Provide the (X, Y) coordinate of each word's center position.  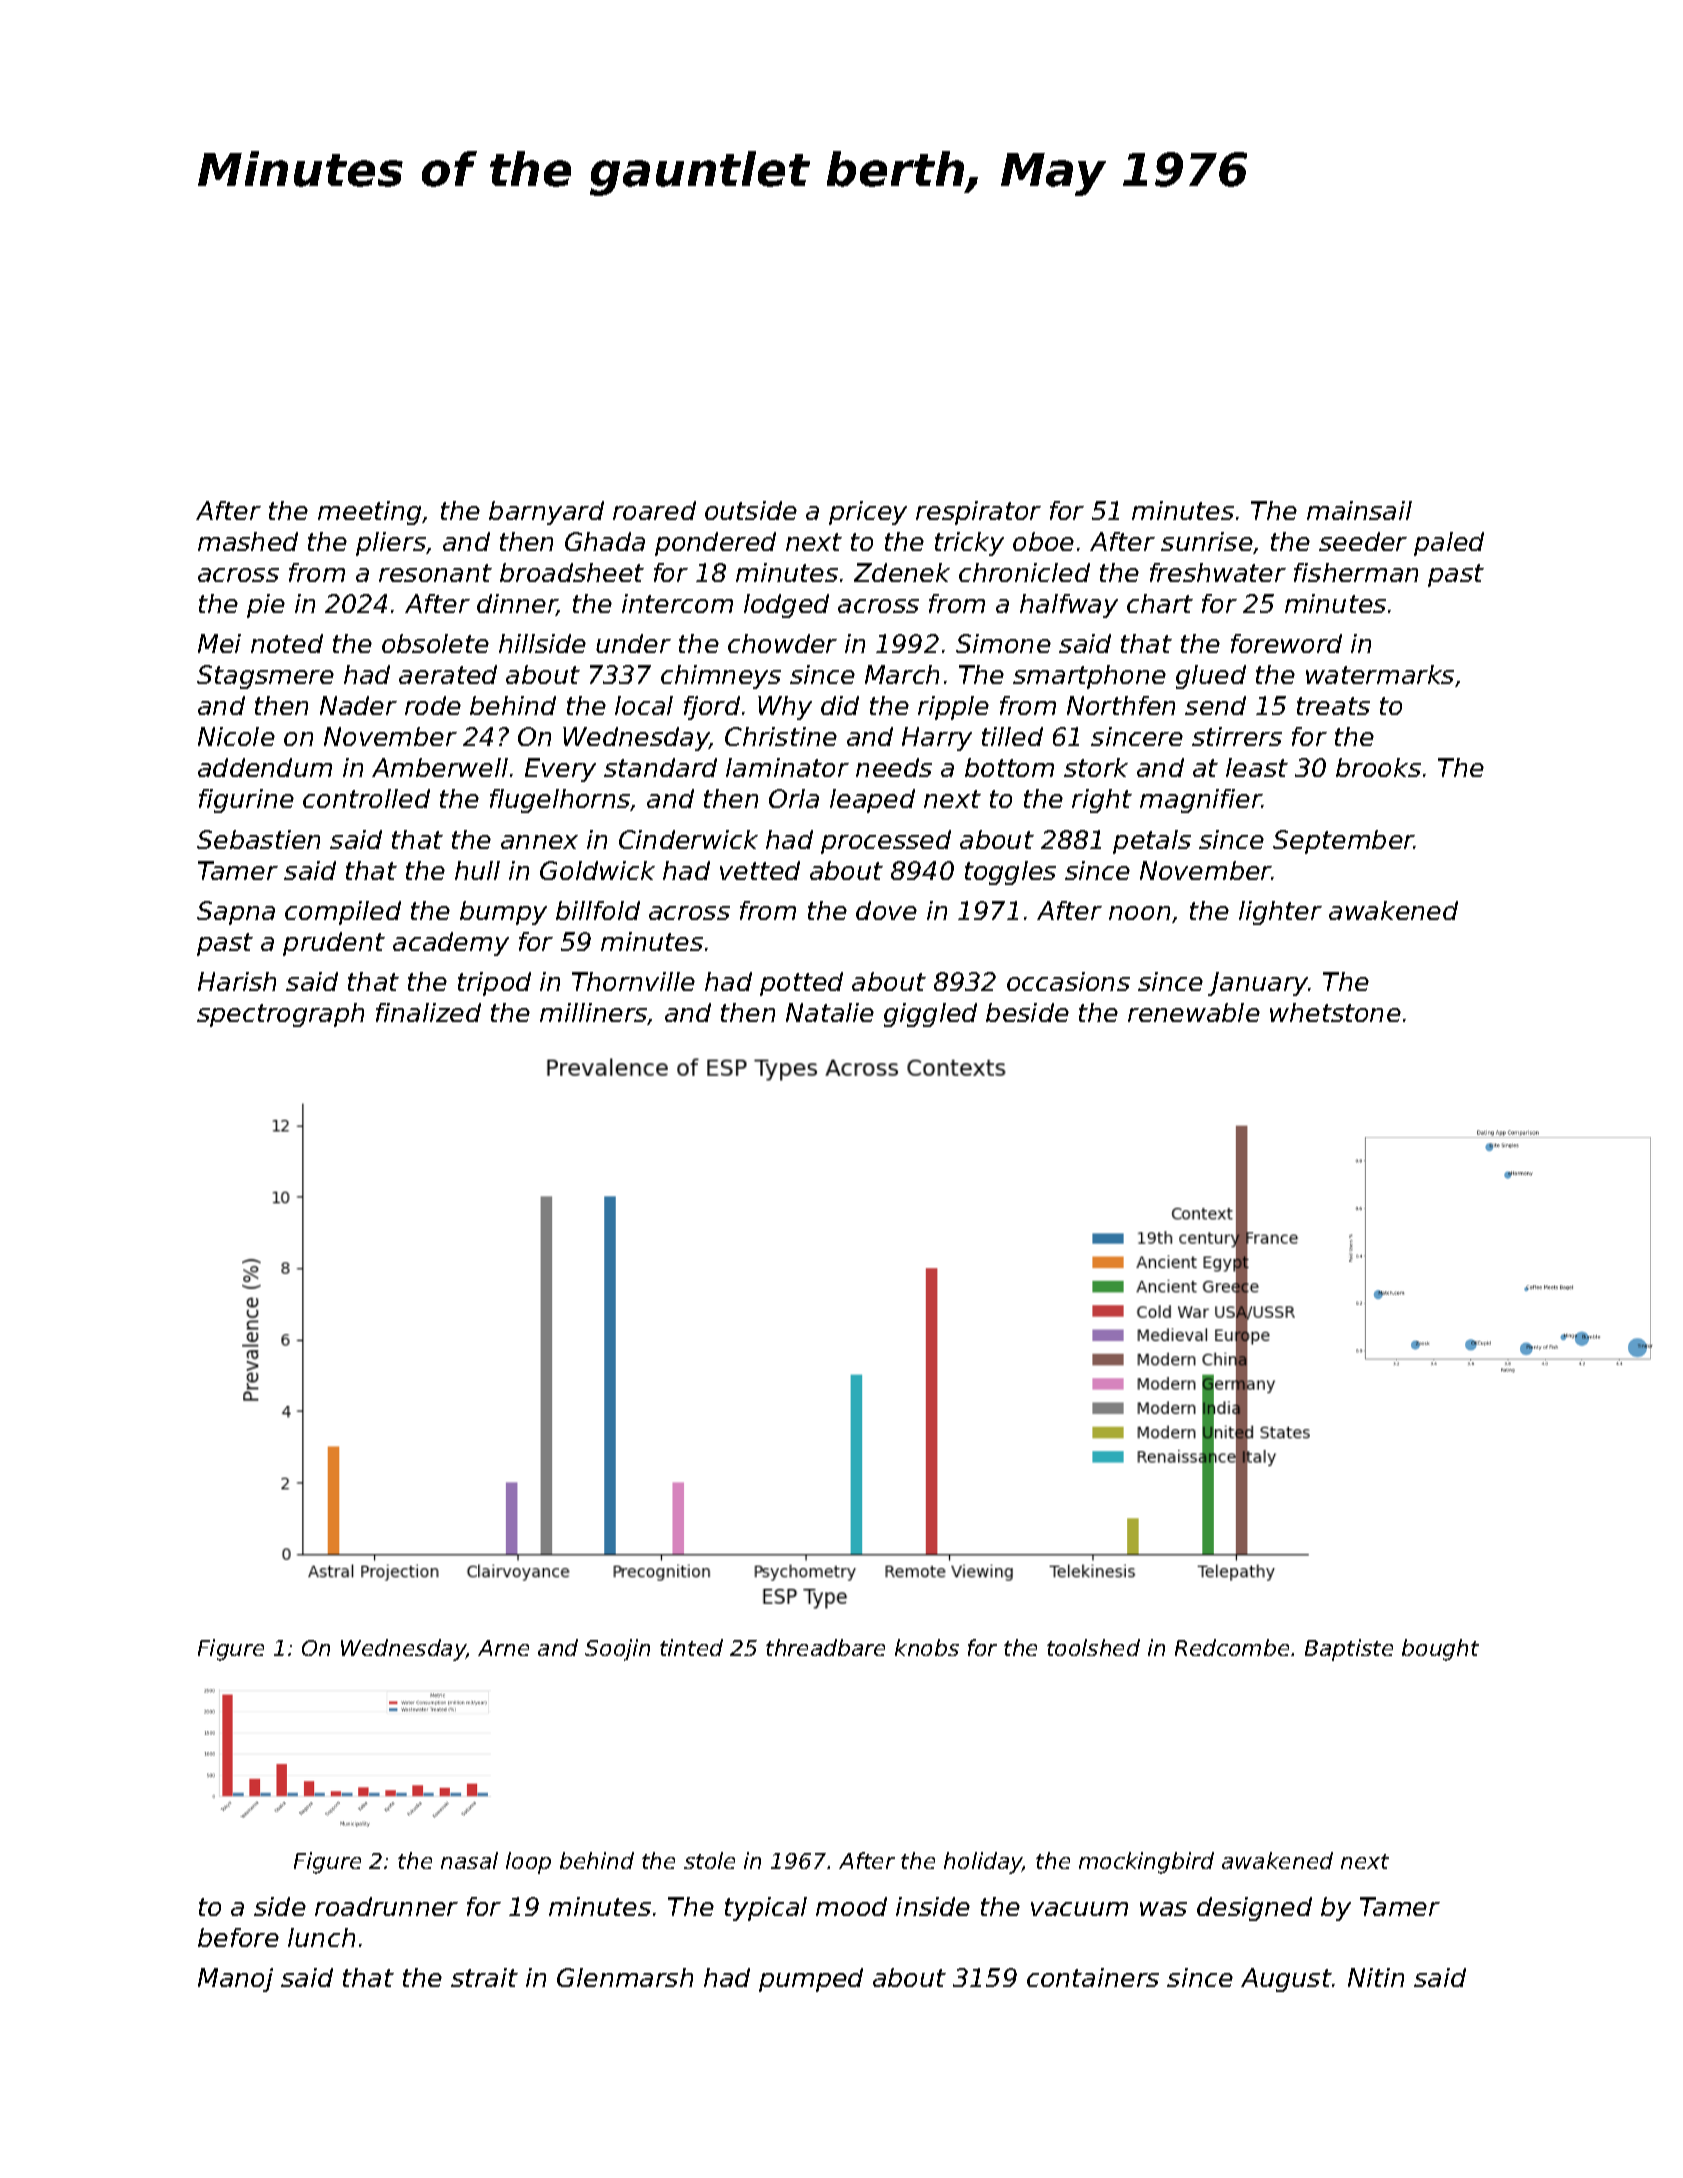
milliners (594, 1014)
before (238, 1937)
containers (1093, 1977)
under (633, 643)
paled (1449, 544)
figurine (246, 801)
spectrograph (280, 1015)
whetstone (1335, 1012)
